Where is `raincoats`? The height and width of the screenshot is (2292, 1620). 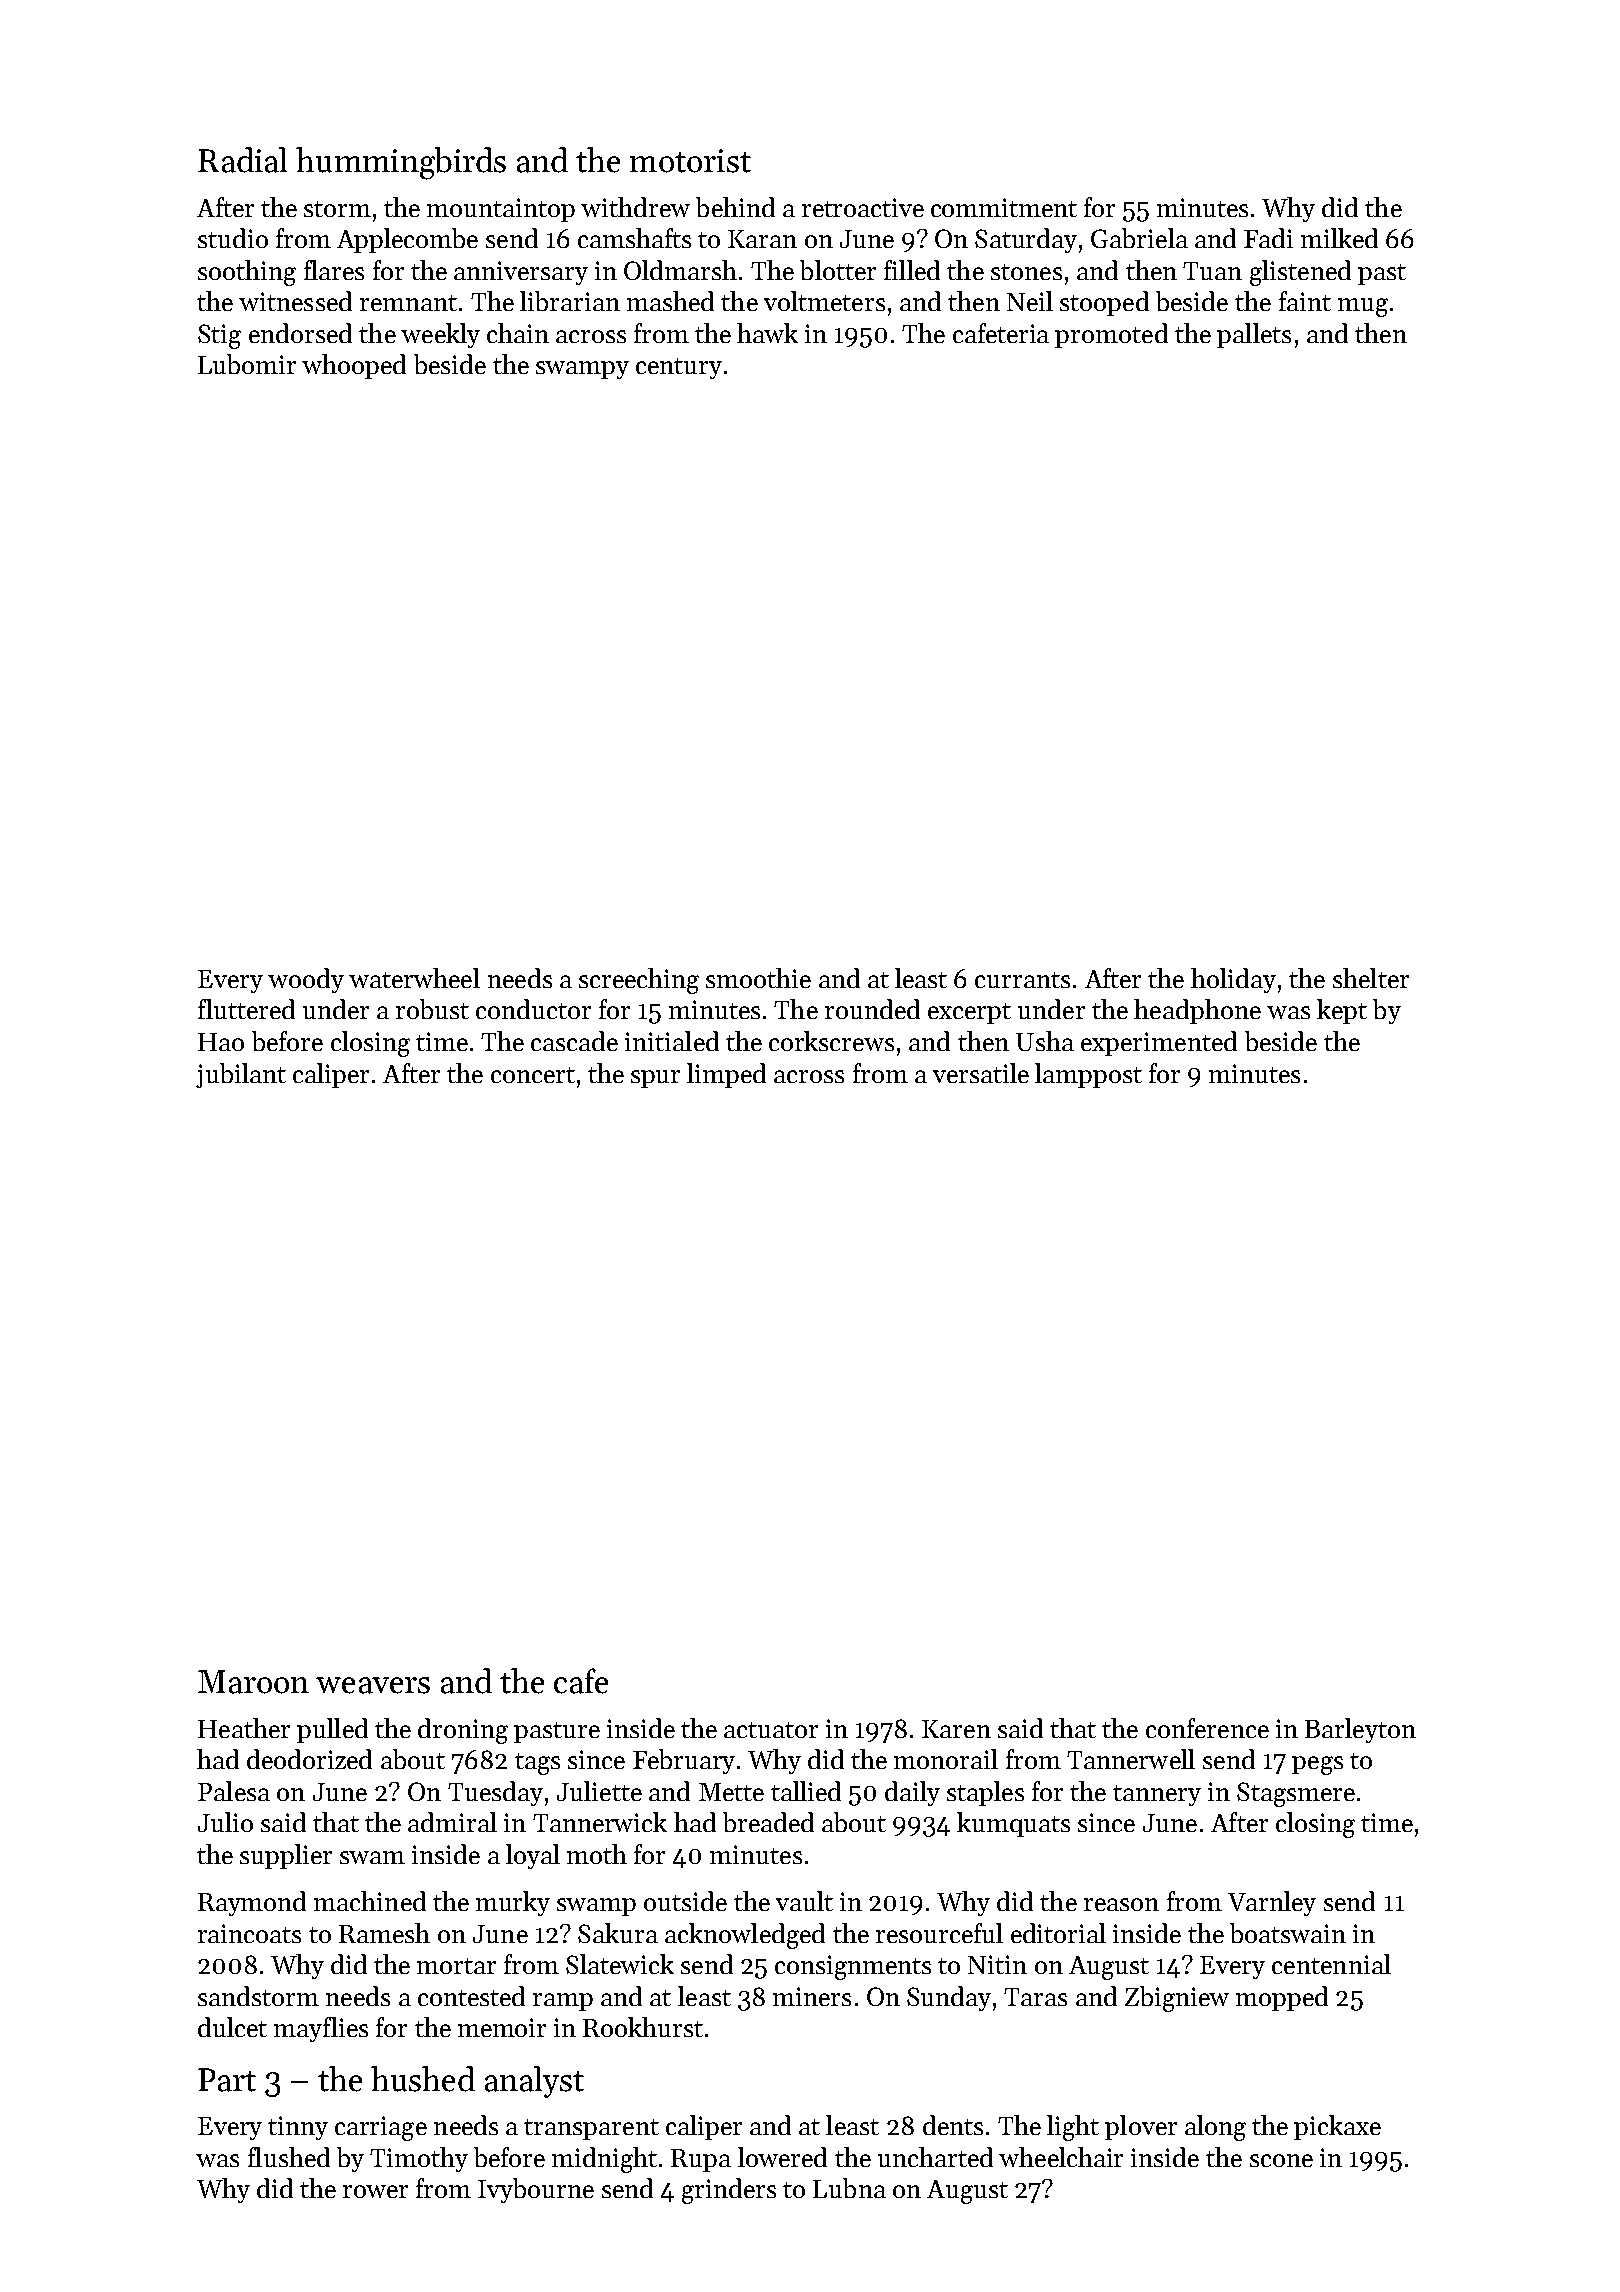 raincoats is located at coordinates (249, 1933).
